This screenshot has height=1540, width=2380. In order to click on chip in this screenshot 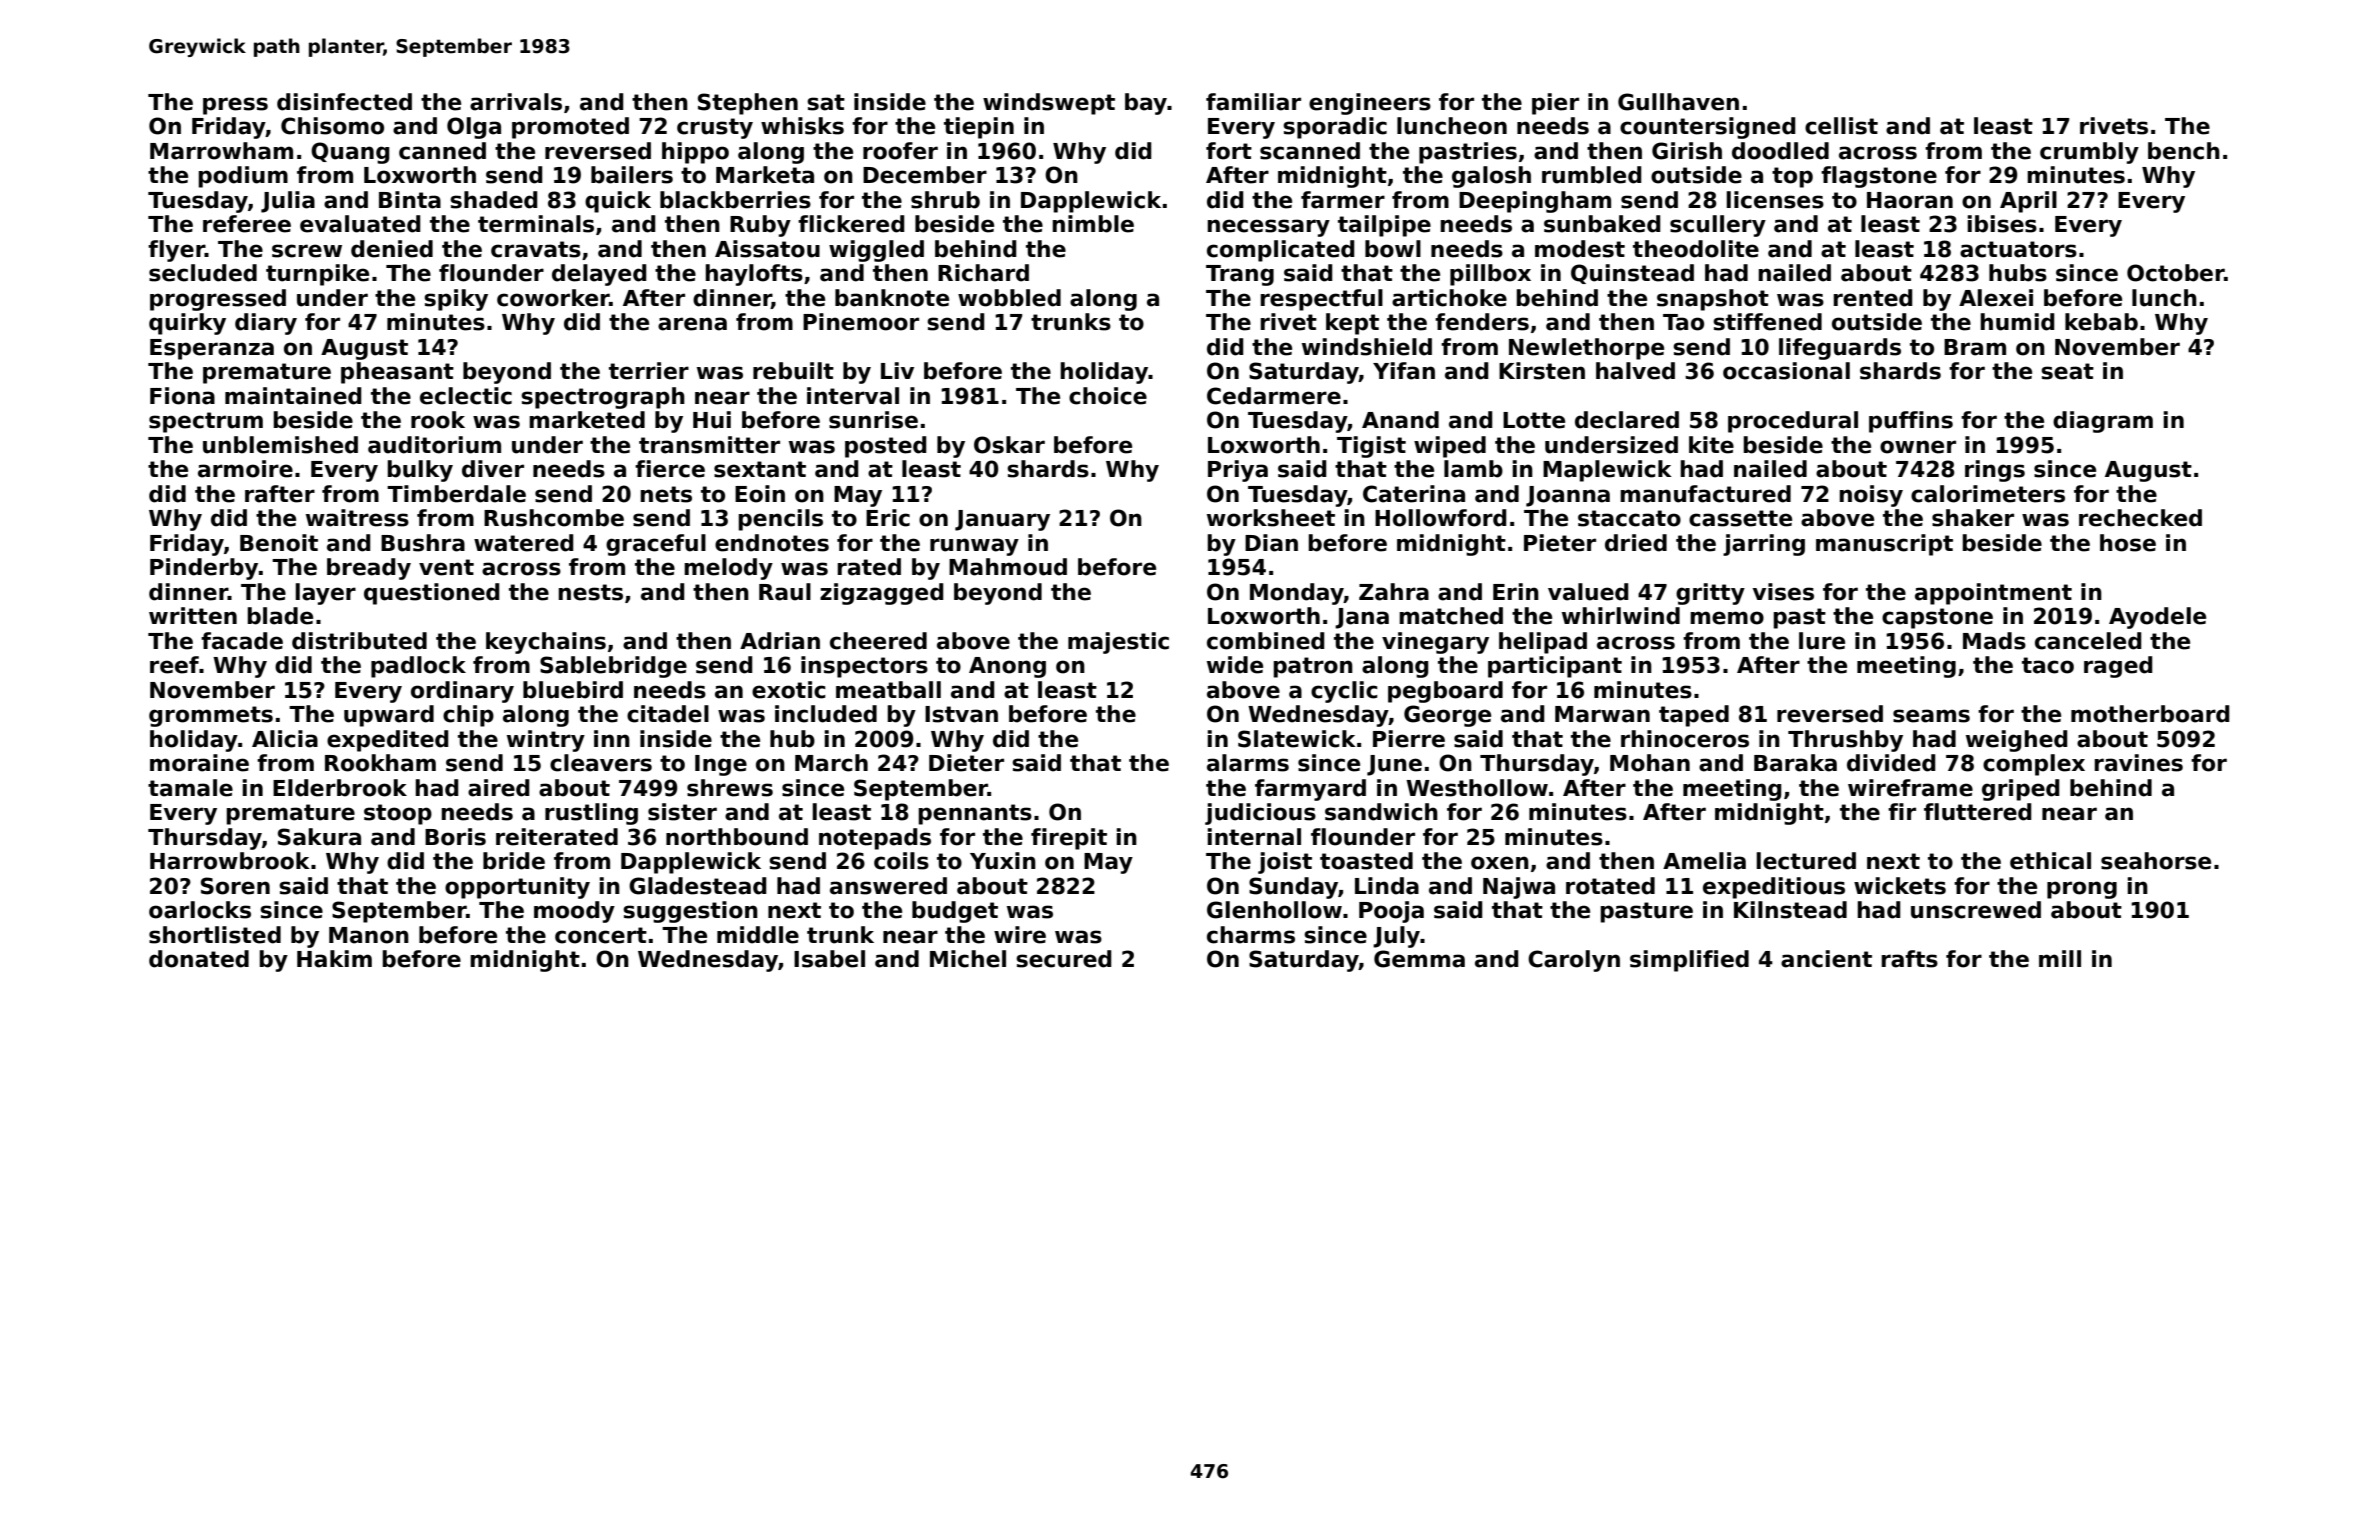, I will do `click(468, 716)`.
